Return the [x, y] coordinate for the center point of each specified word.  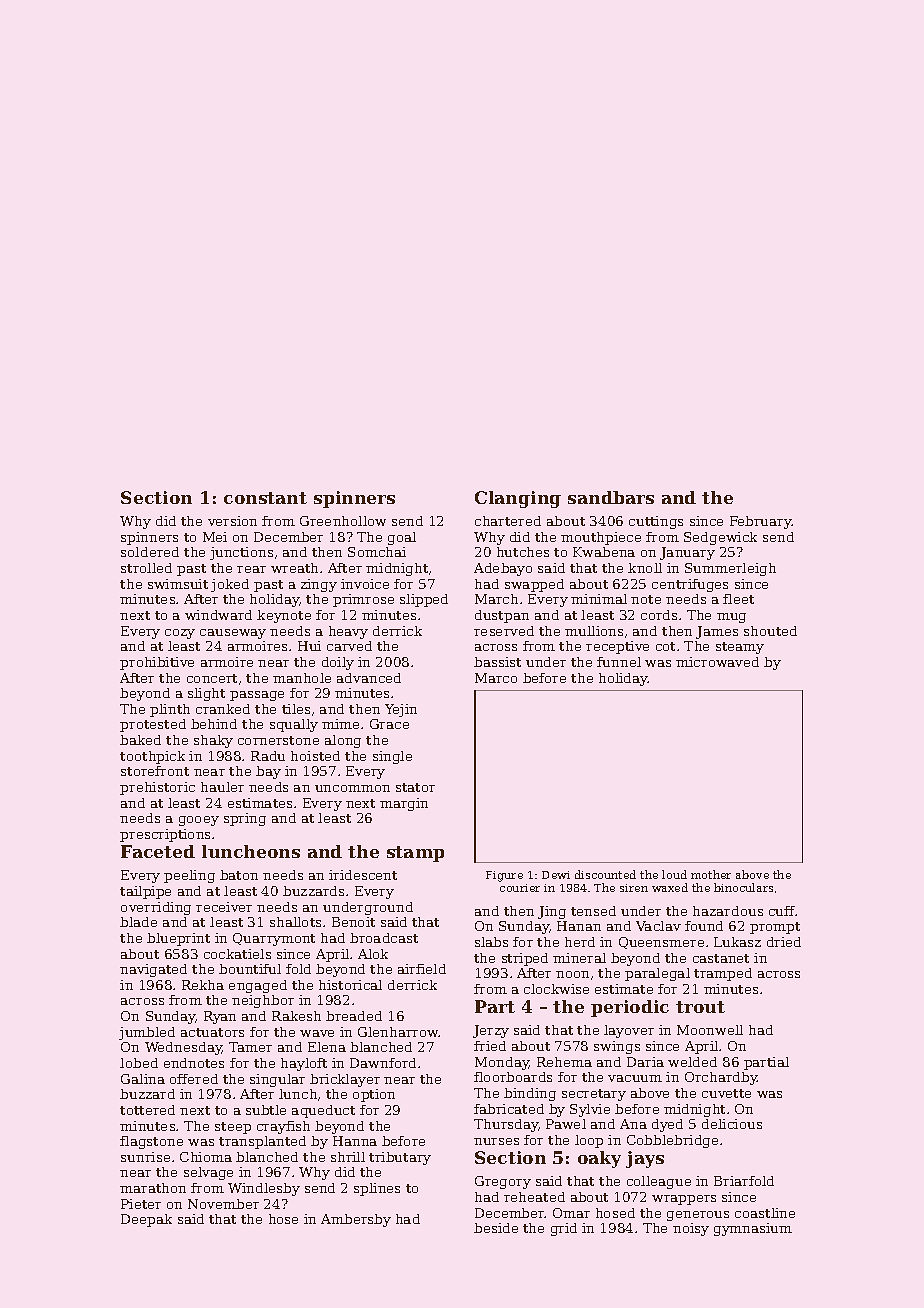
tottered [147, 1110]
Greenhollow [343, 521]
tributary [400, 1158]
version [232, 521]
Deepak [146, 1220]
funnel [619, 662]
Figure [504, 876]
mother [711, 874]
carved [349, 646]
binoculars [743, 887]
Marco [496, 678]
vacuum [635, 1078]
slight [206, 694]
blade [138, 922]
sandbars [611, 497]
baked [140, 740]
